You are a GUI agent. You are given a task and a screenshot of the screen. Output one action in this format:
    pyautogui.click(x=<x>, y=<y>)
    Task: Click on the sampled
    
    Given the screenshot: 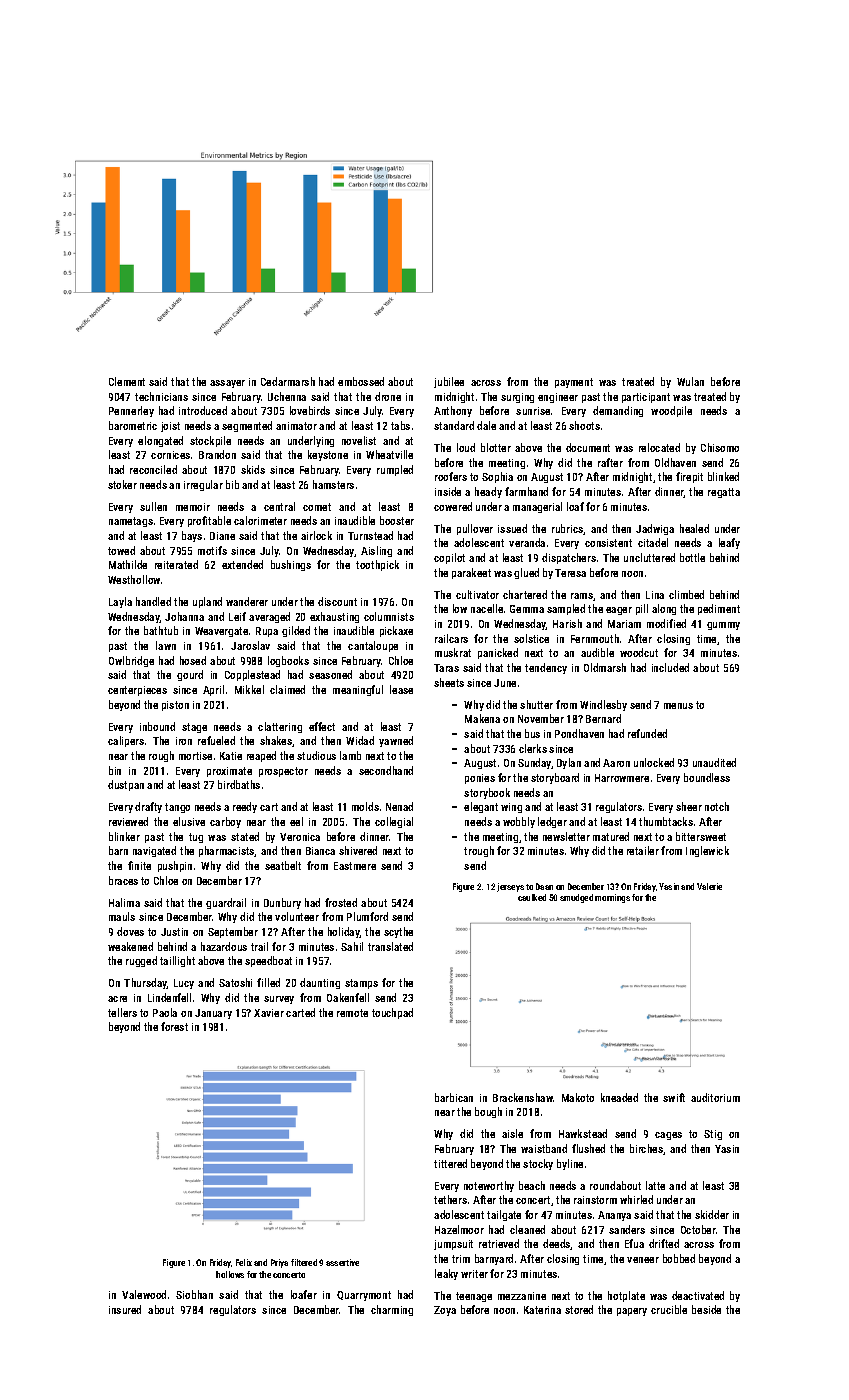 What is the action you would take?
    pyautogui.click(x=566, y=609)
